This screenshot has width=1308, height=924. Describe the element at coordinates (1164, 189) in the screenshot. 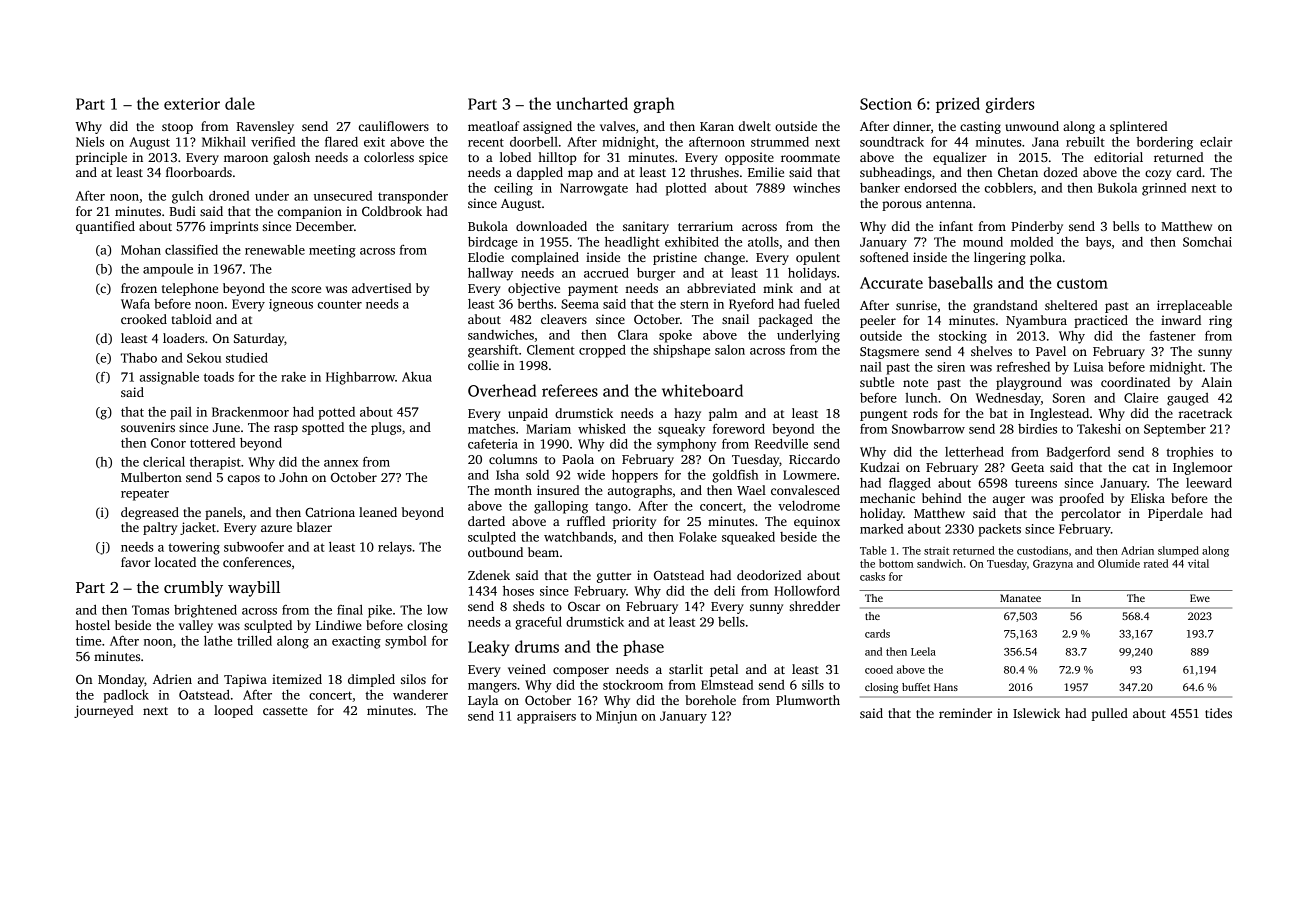

I see `grinned` at that location.
